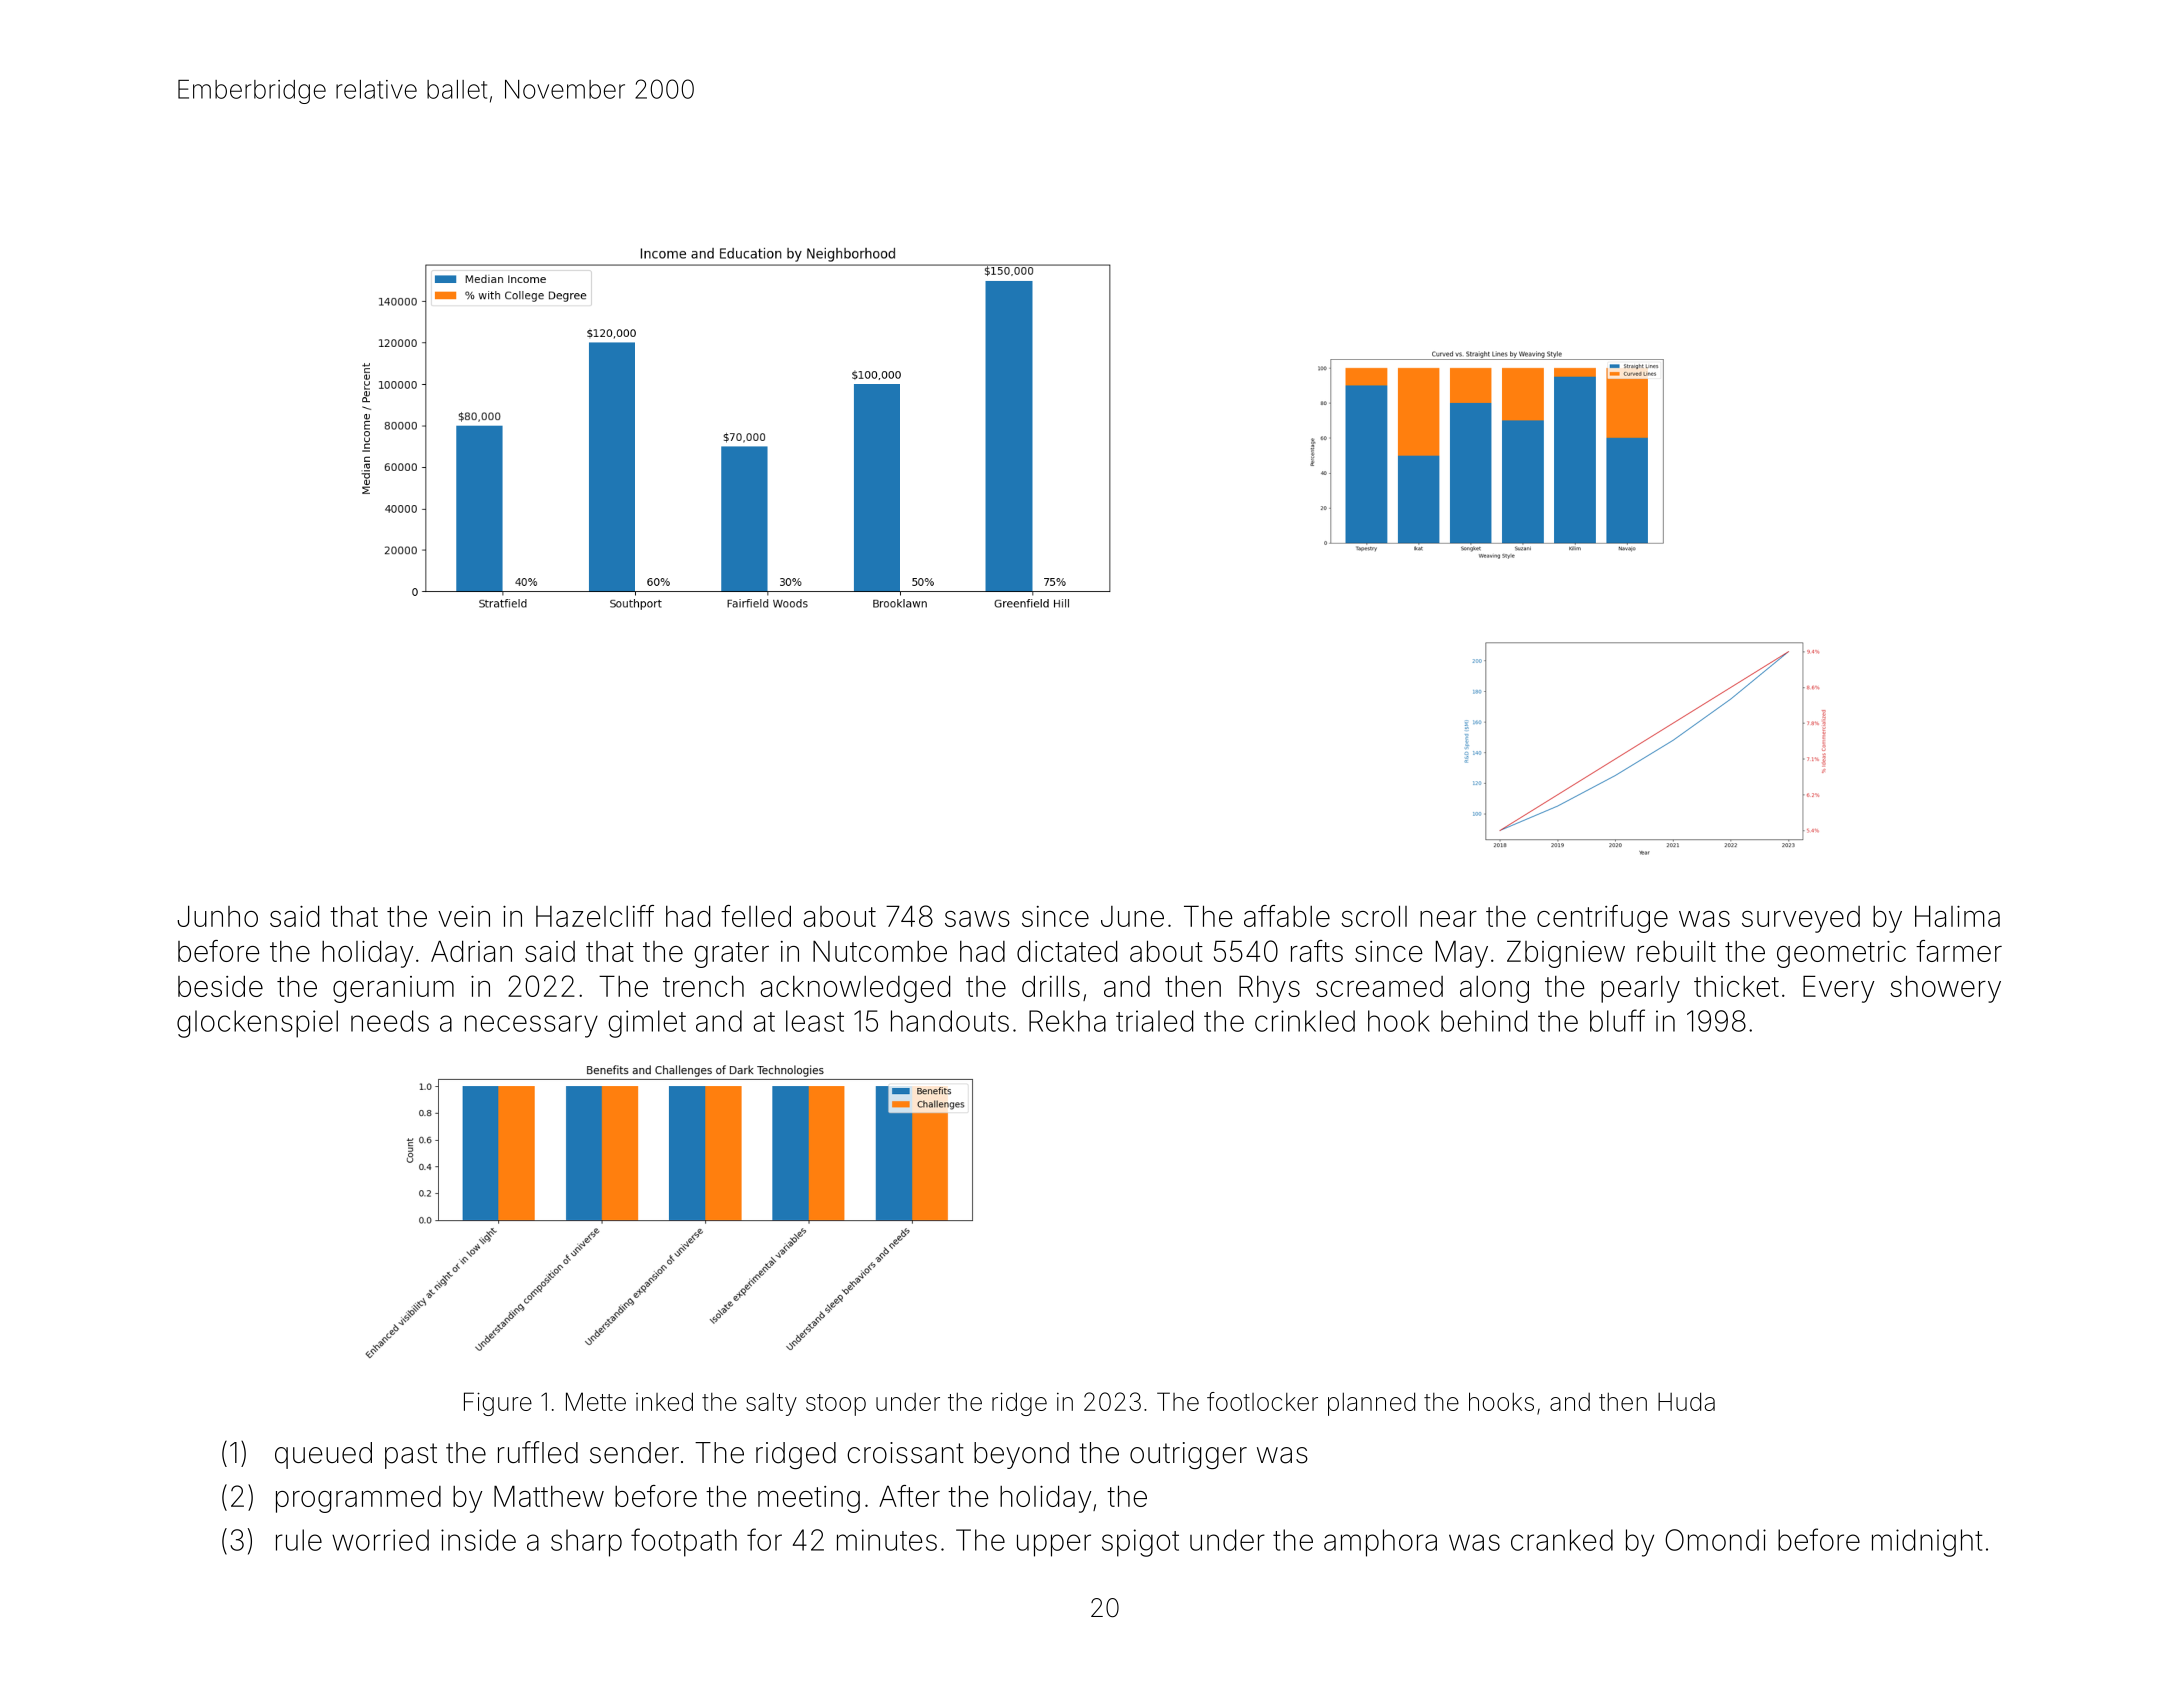 This document has width=2178, height=1683. I want to click on planned, so click(1371, 1404).
